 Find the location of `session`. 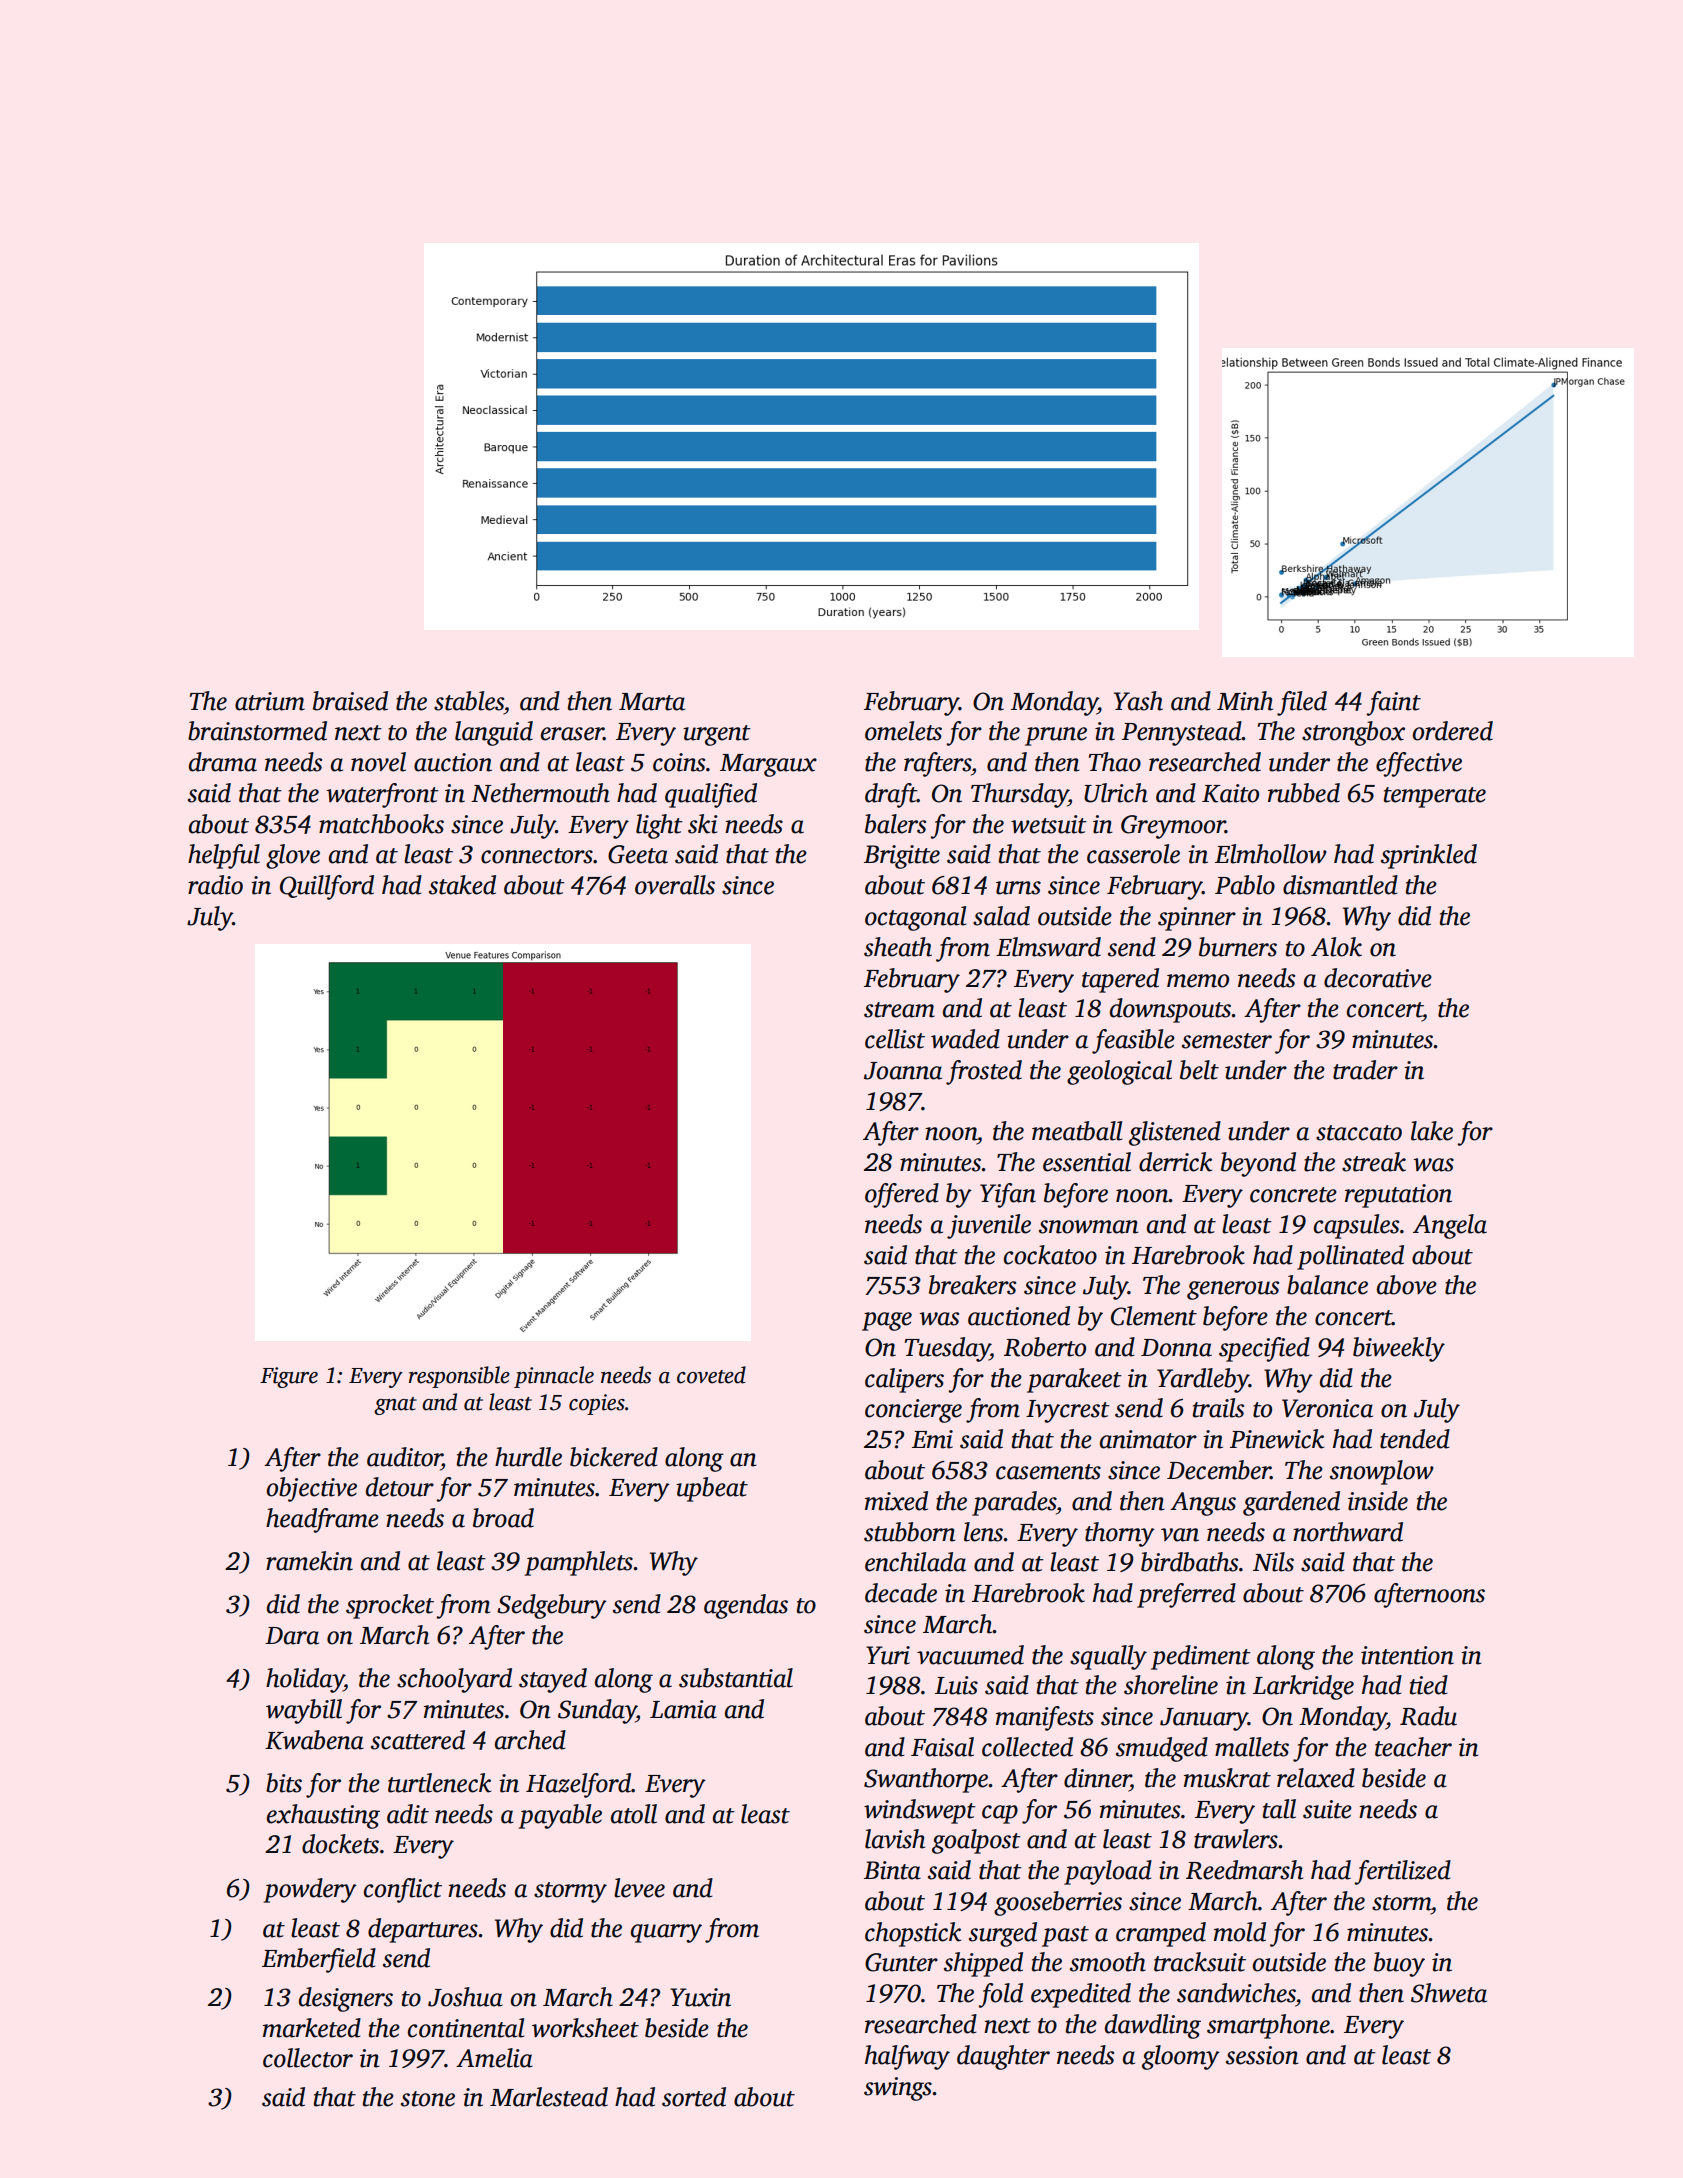

session is located at coordinates (1262, 2055).
